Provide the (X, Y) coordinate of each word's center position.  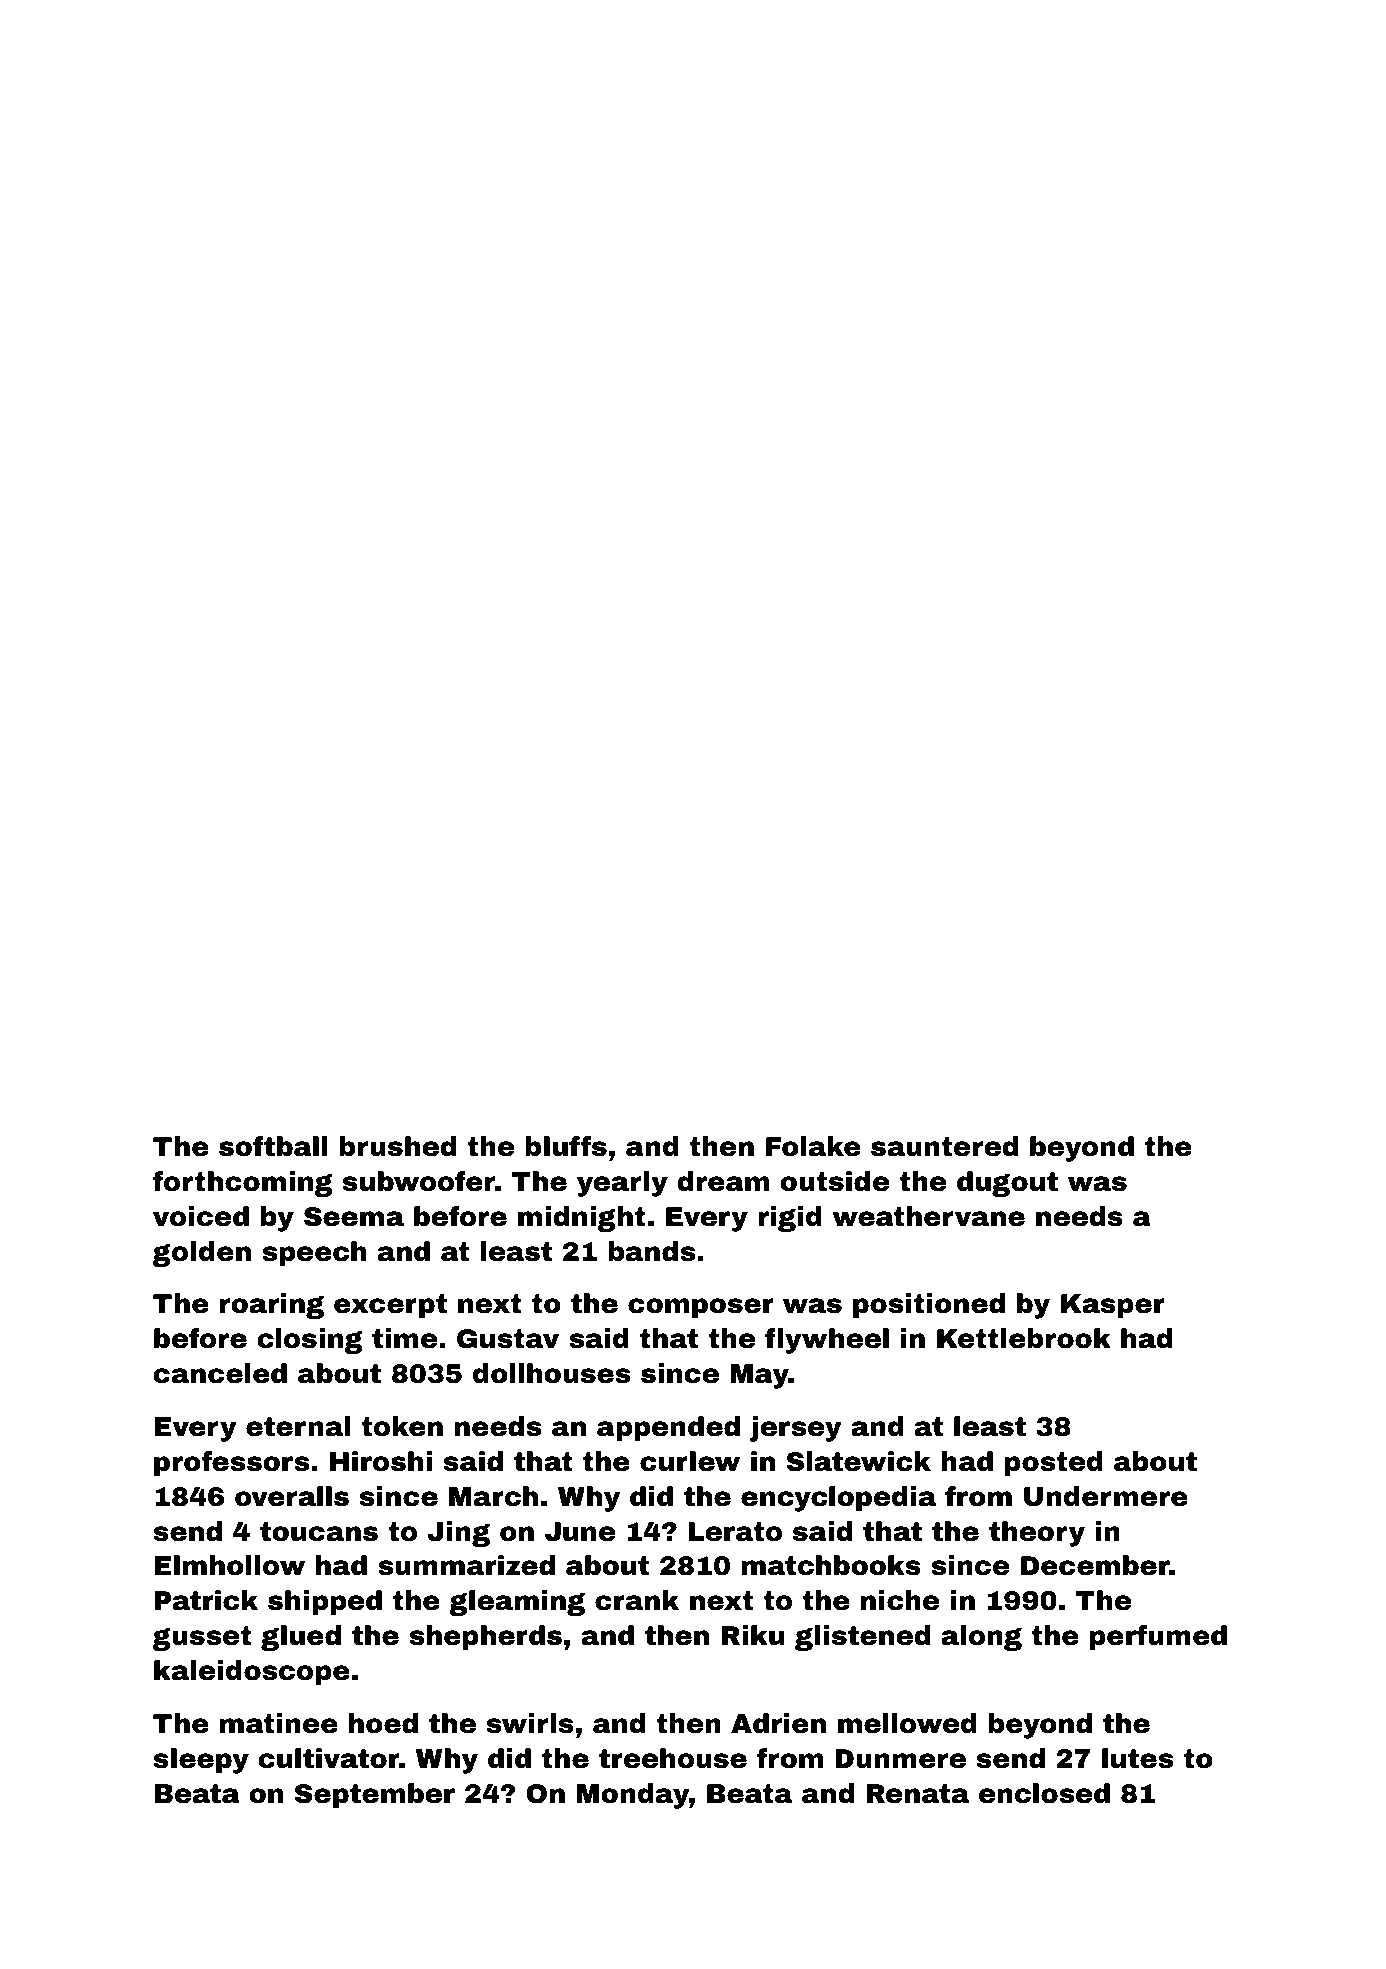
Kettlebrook (1024, 1338)
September (375, 1796)
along (981, 1638)
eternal (298, 1426)
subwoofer (419, 1181)
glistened (862, 1638)
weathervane (928, 1216)
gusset (202, 1638)
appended (668, 1429)
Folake (813, 1146)
